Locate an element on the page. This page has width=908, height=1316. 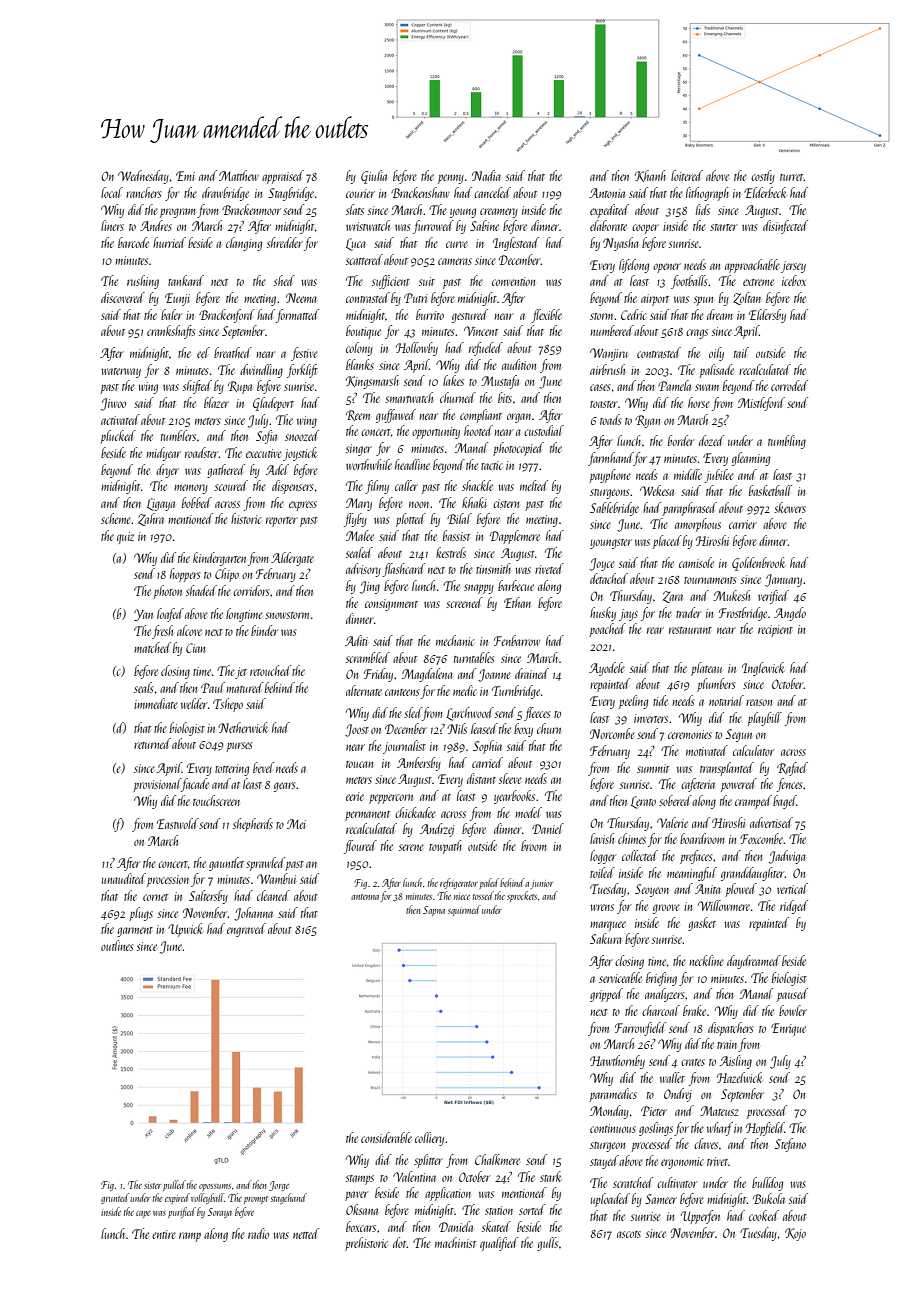
engraved is located at coordinates (246, 930).
